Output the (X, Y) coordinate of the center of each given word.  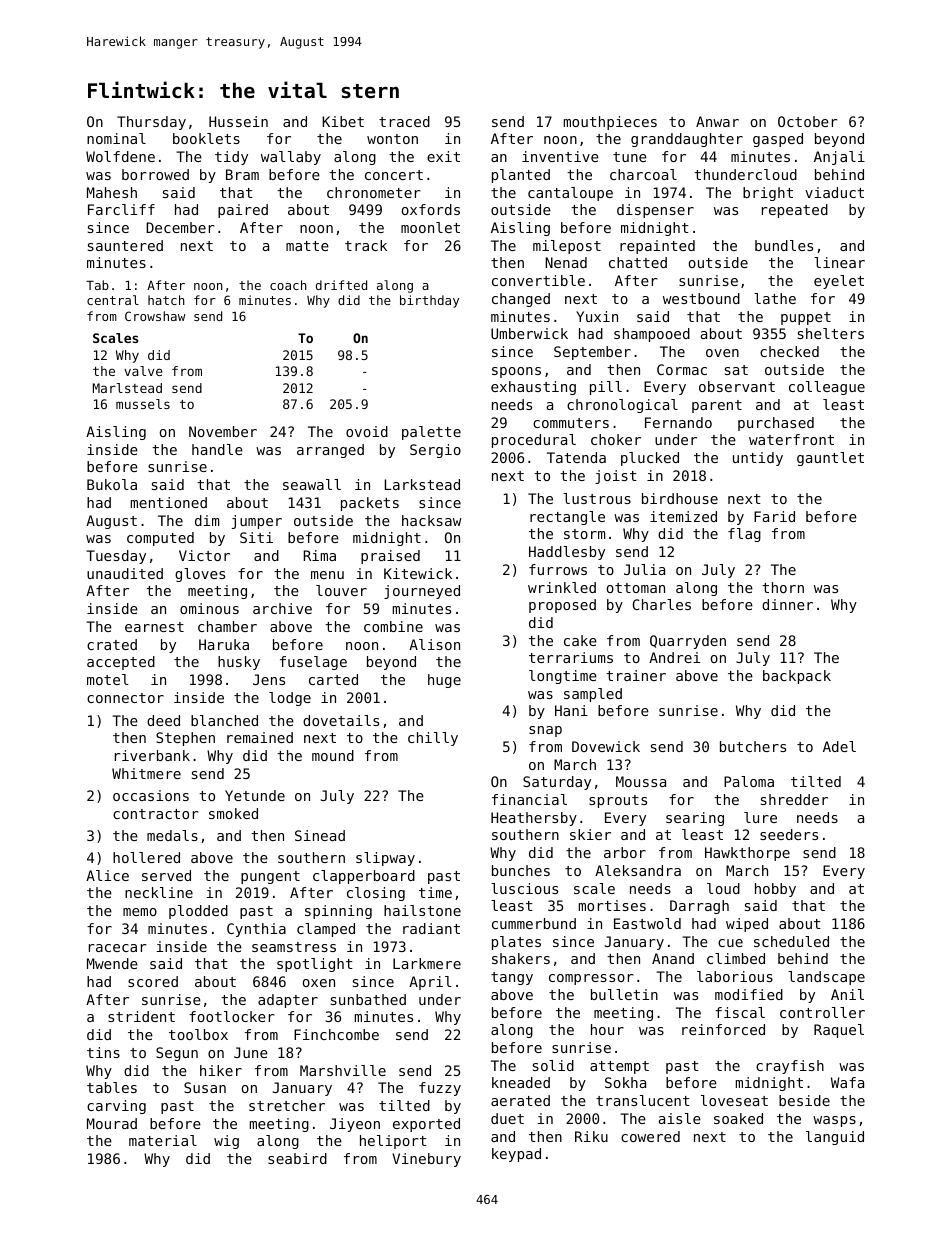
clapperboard (364, 877)
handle (217, 449)
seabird (297, 1158)
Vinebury (426, 1160)
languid (835, 1138)
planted (521, 176)
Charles (662, 604)
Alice (107, 875)
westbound (701, 298)
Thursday (151, 123)
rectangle (567, 518)
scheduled (791, 941)
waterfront (791, 439)
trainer (636, 675)
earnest (154, 627)
